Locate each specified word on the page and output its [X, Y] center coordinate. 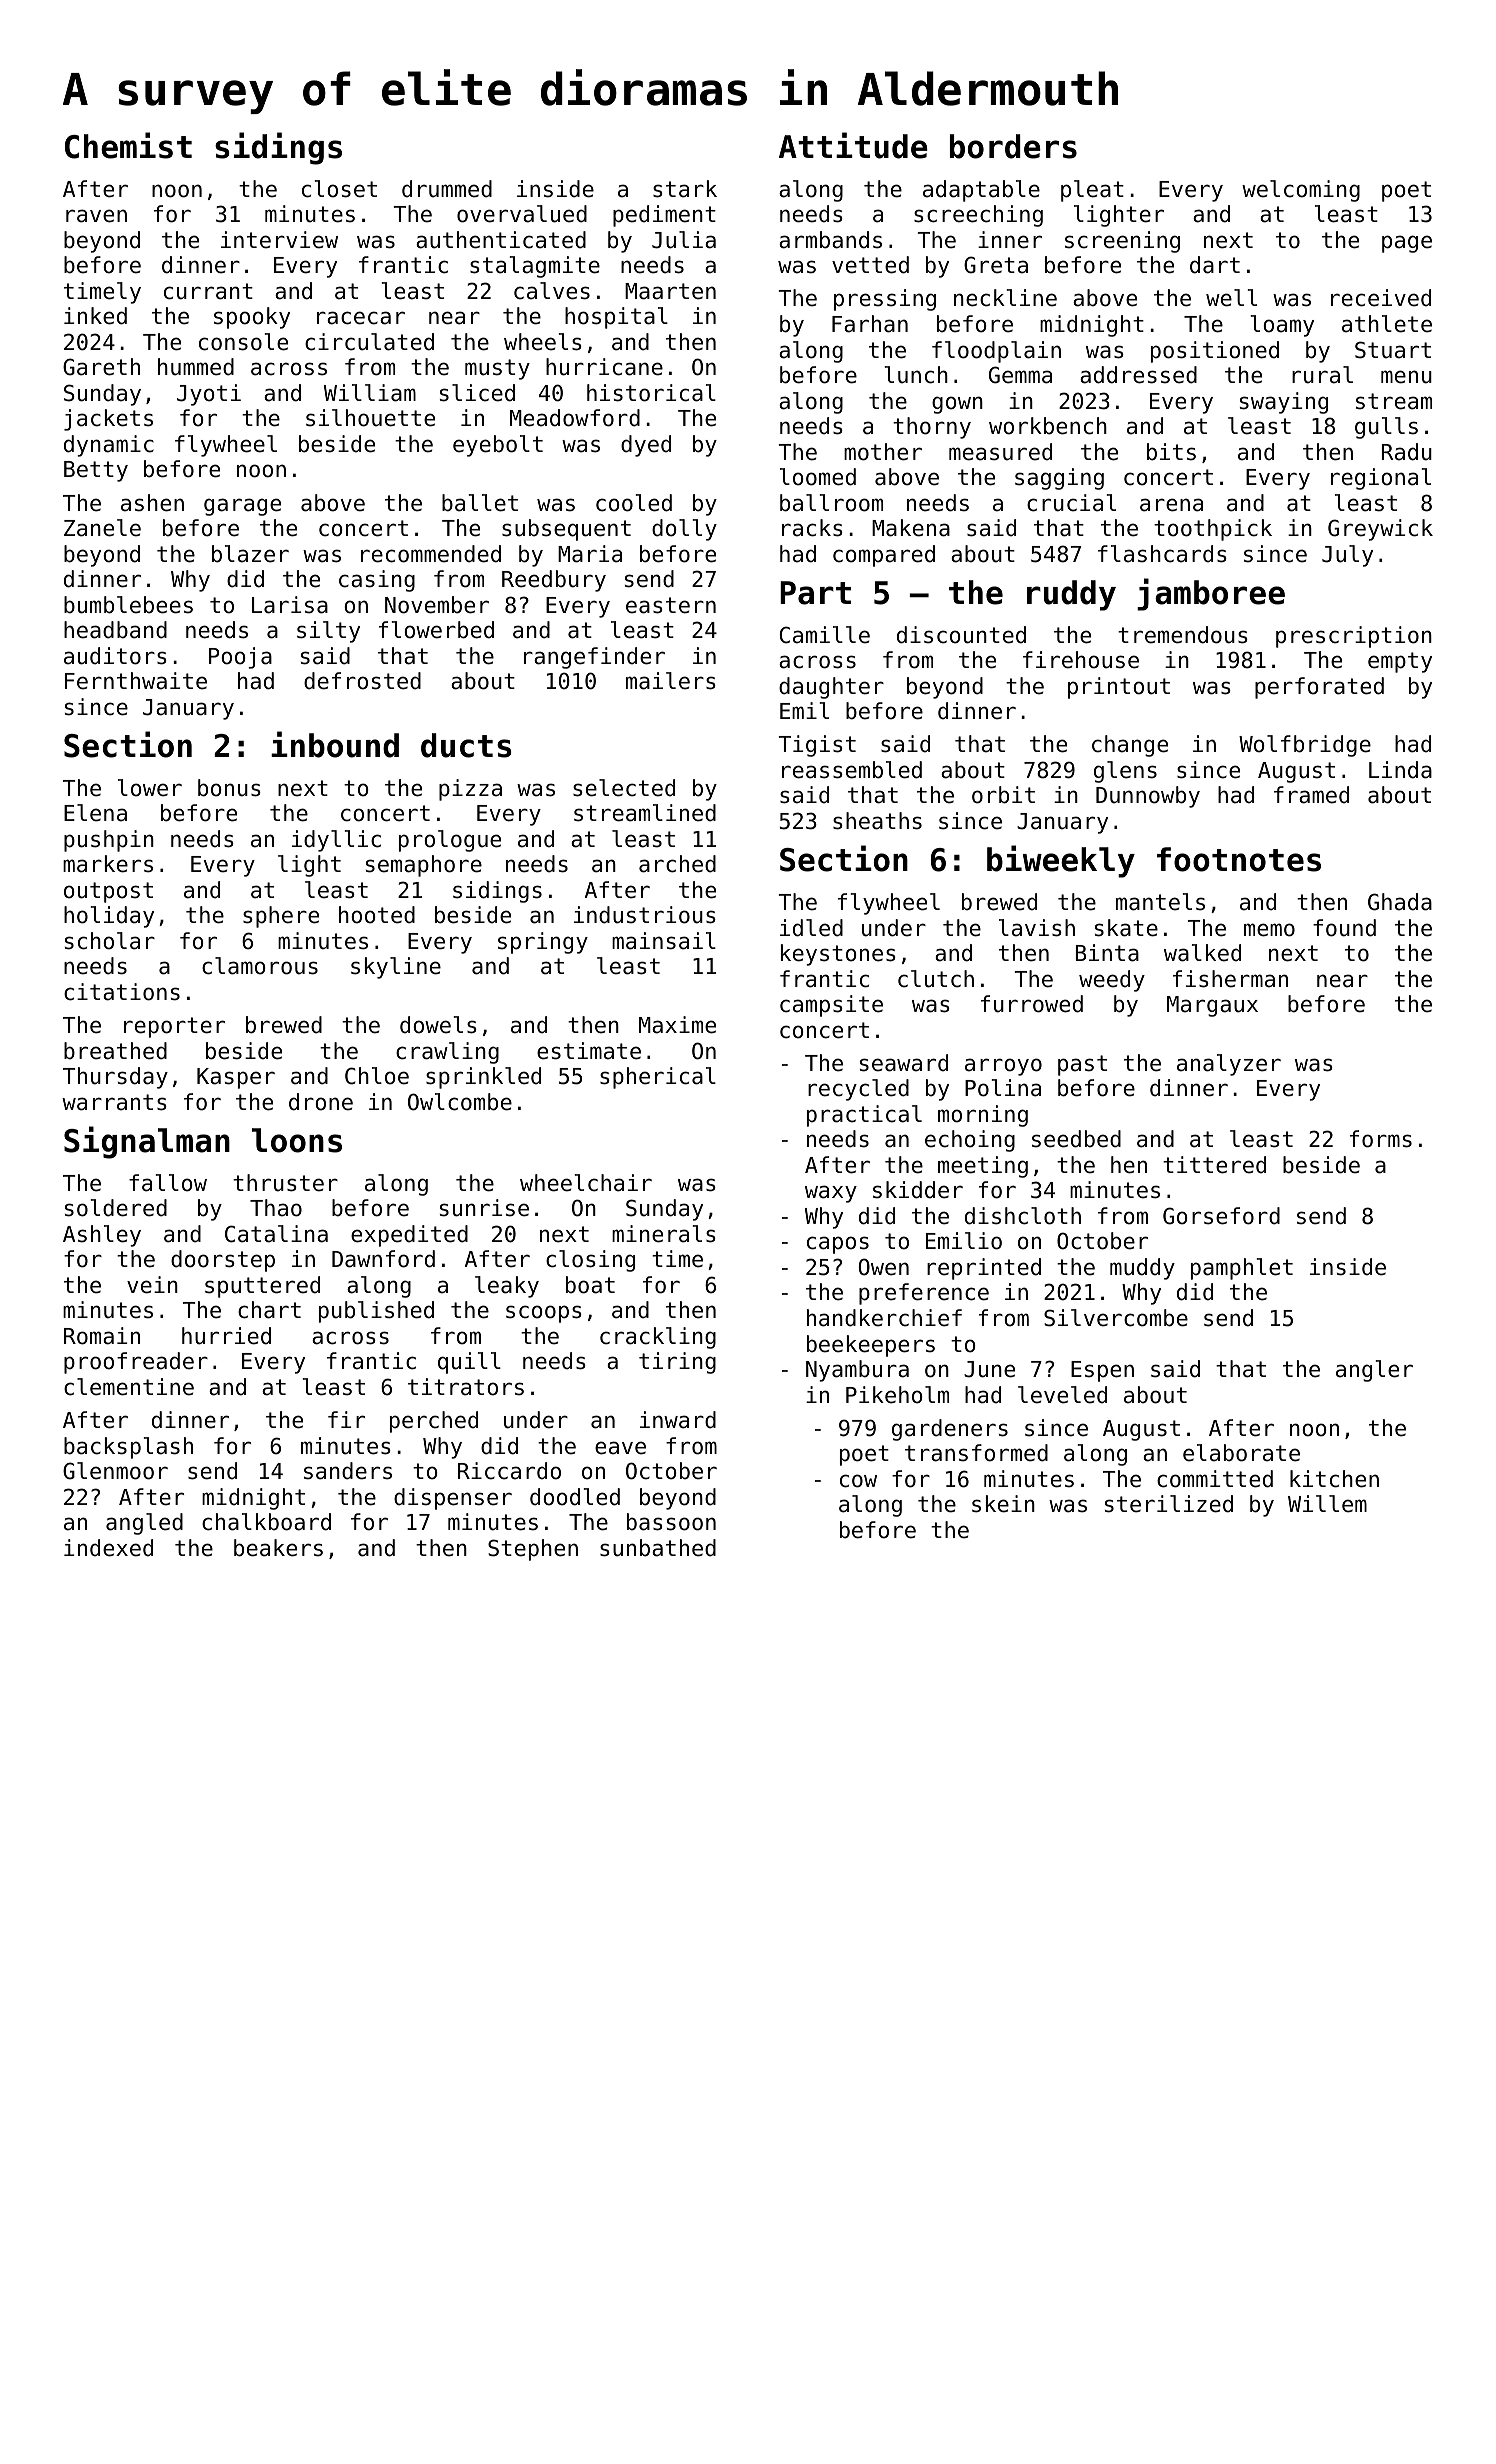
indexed [108, 1548]
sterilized [1169, 1504]
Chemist [128, 145]
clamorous [260, 966]
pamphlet [1242, 1269]
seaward [904, 1063]
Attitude [853, 145]
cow [858, 1481]
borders [1013, 146]
